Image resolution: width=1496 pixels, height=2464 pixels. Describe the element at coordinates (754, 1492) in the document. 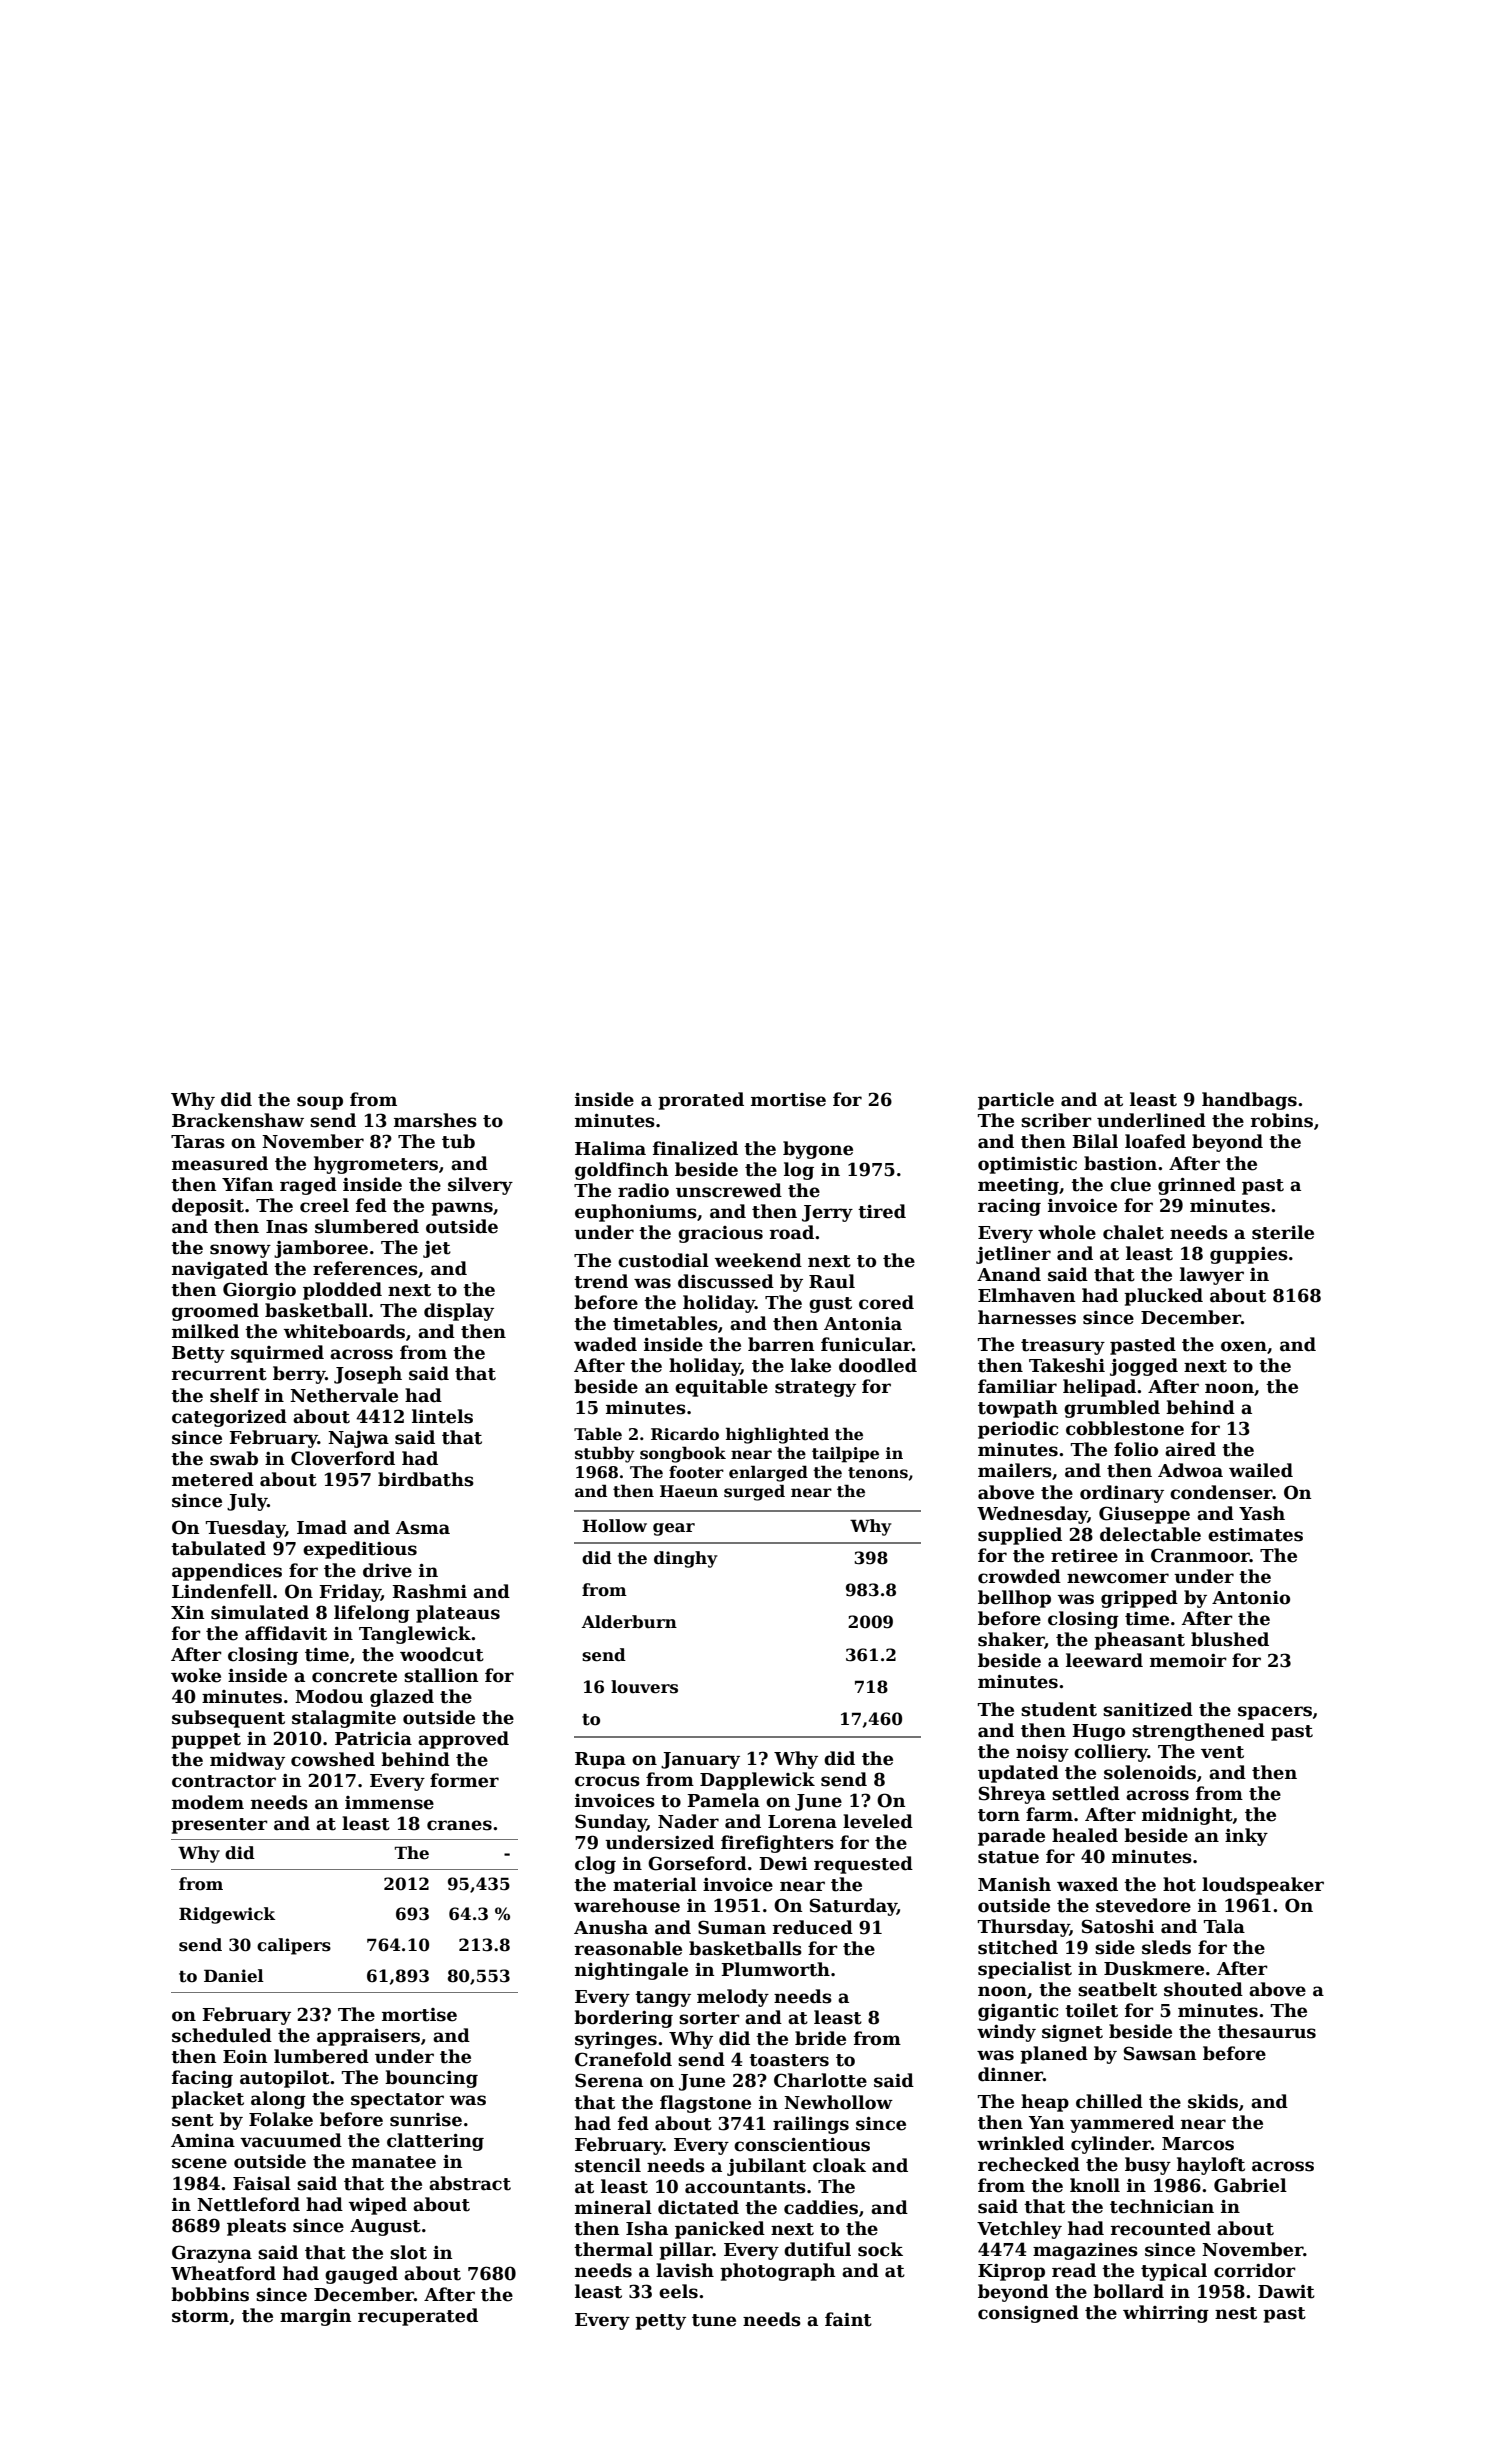

I see `surged` at that location.
